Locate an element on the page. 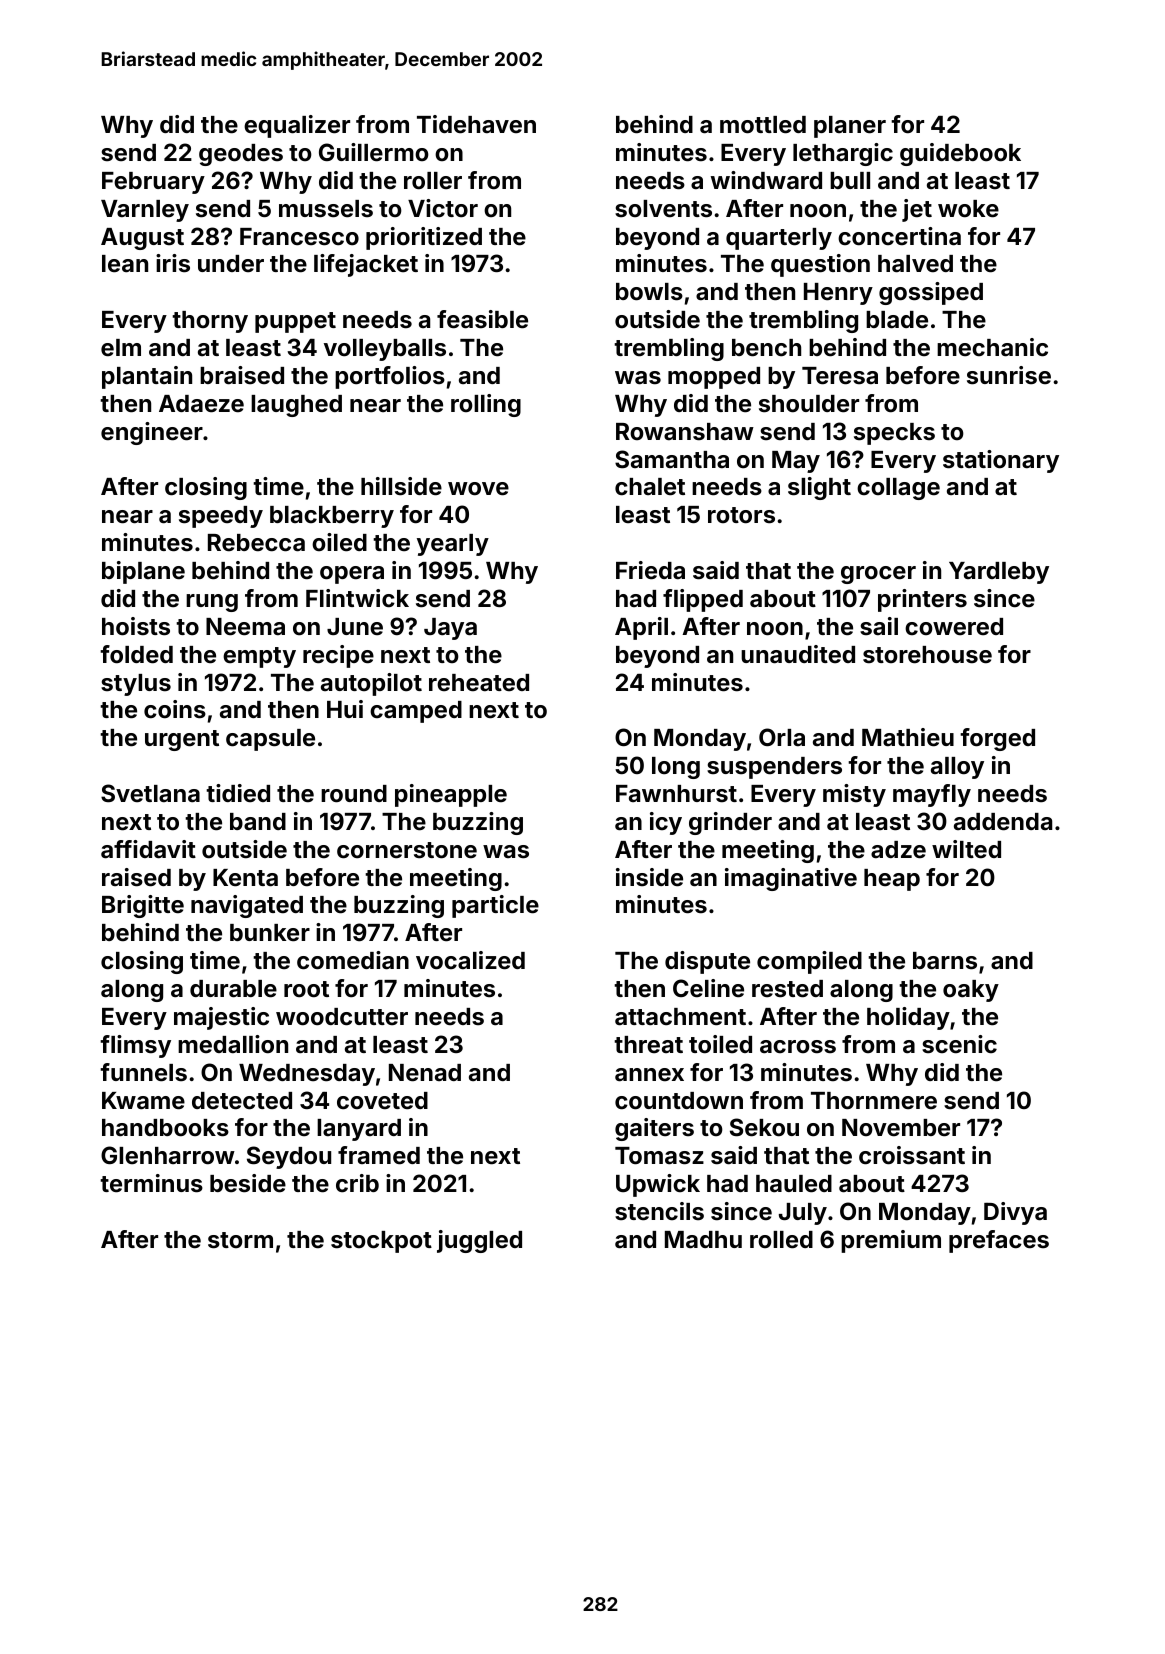  storm is located at coordinates (240, 1240).
